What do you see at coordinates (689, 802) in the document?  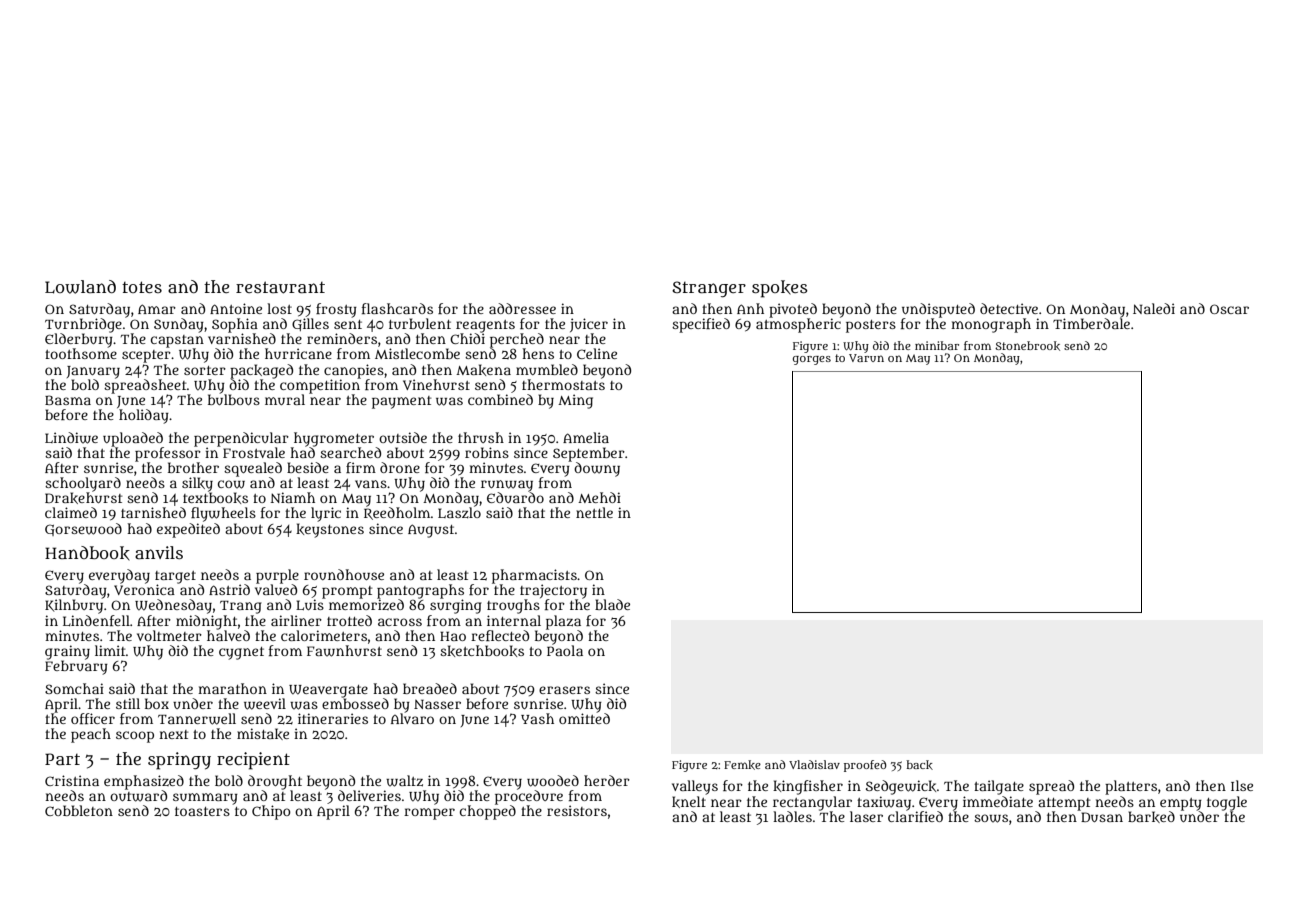 I see `knelt` at bounding box center [689, 802].
